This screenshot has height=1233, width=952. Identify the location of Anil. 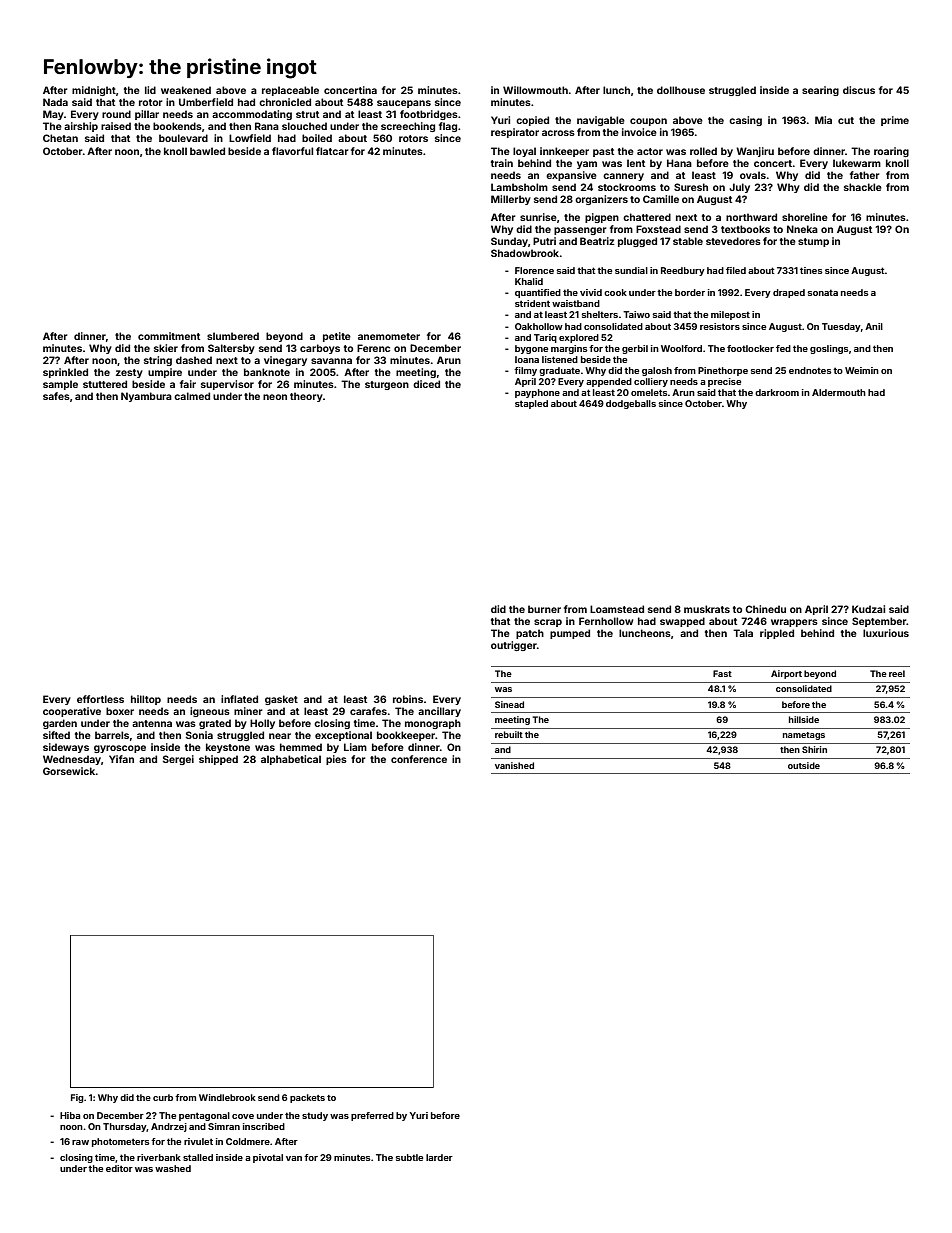
(874, 326).
